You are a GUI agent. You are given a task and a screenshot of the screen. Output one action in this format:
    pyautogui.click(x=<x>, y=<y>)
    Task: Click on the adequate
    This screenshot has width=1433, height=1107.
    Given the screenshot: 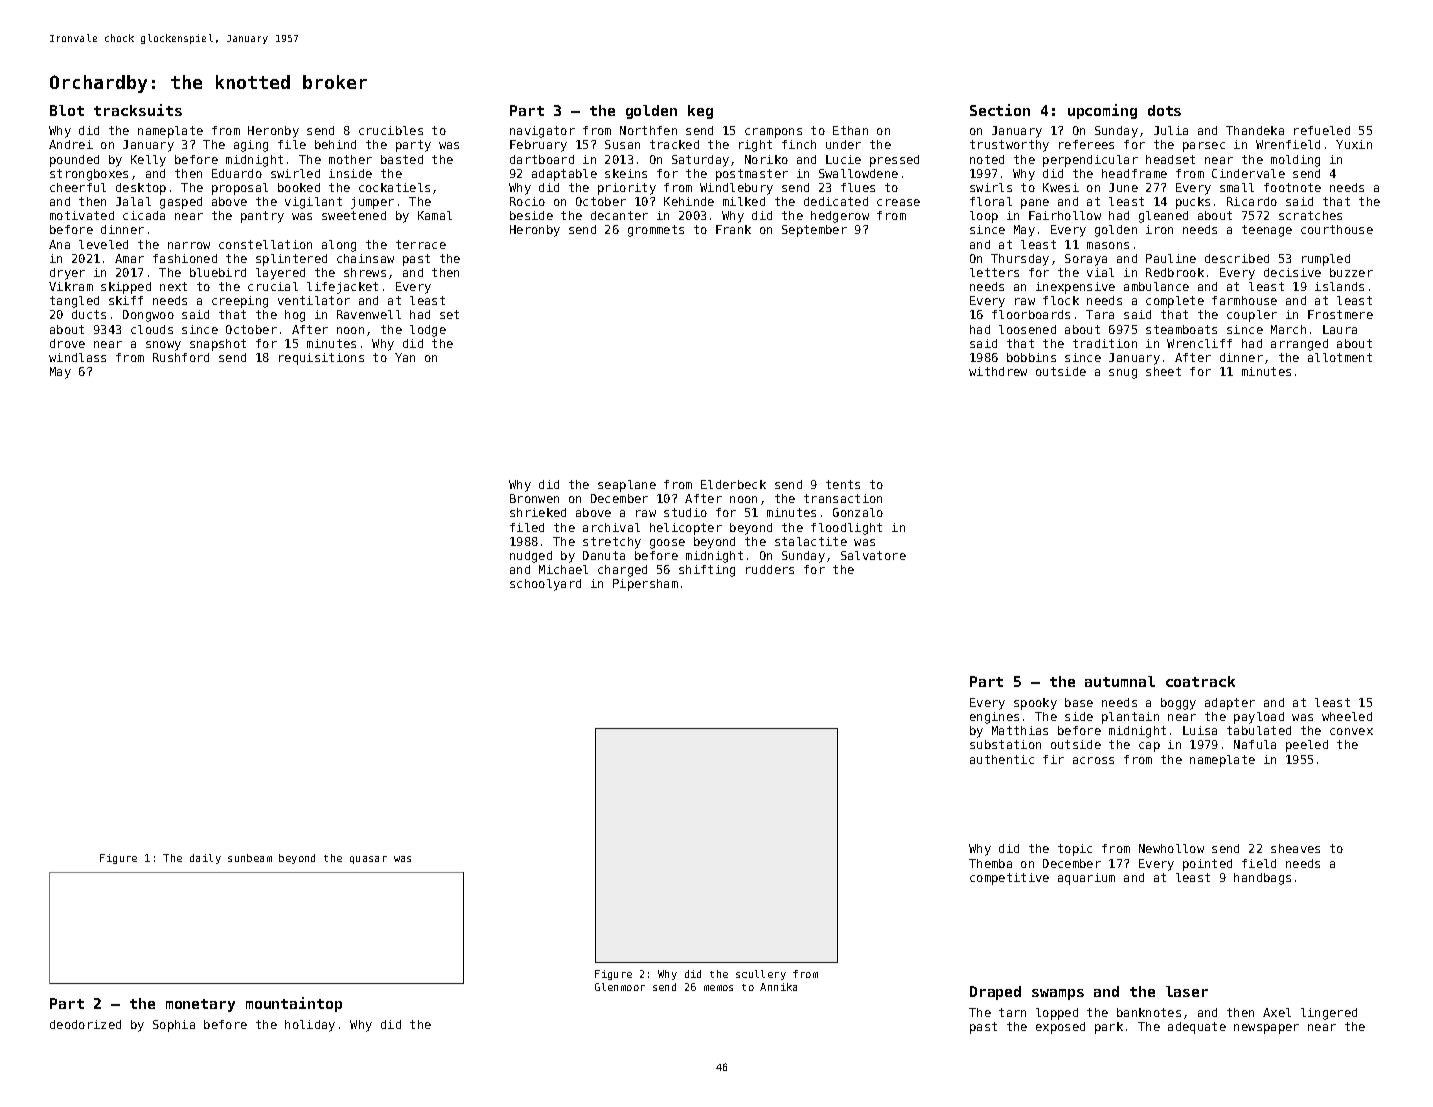 What is the action you would take?
    pyautogui.click(x=1197, y=1028)
